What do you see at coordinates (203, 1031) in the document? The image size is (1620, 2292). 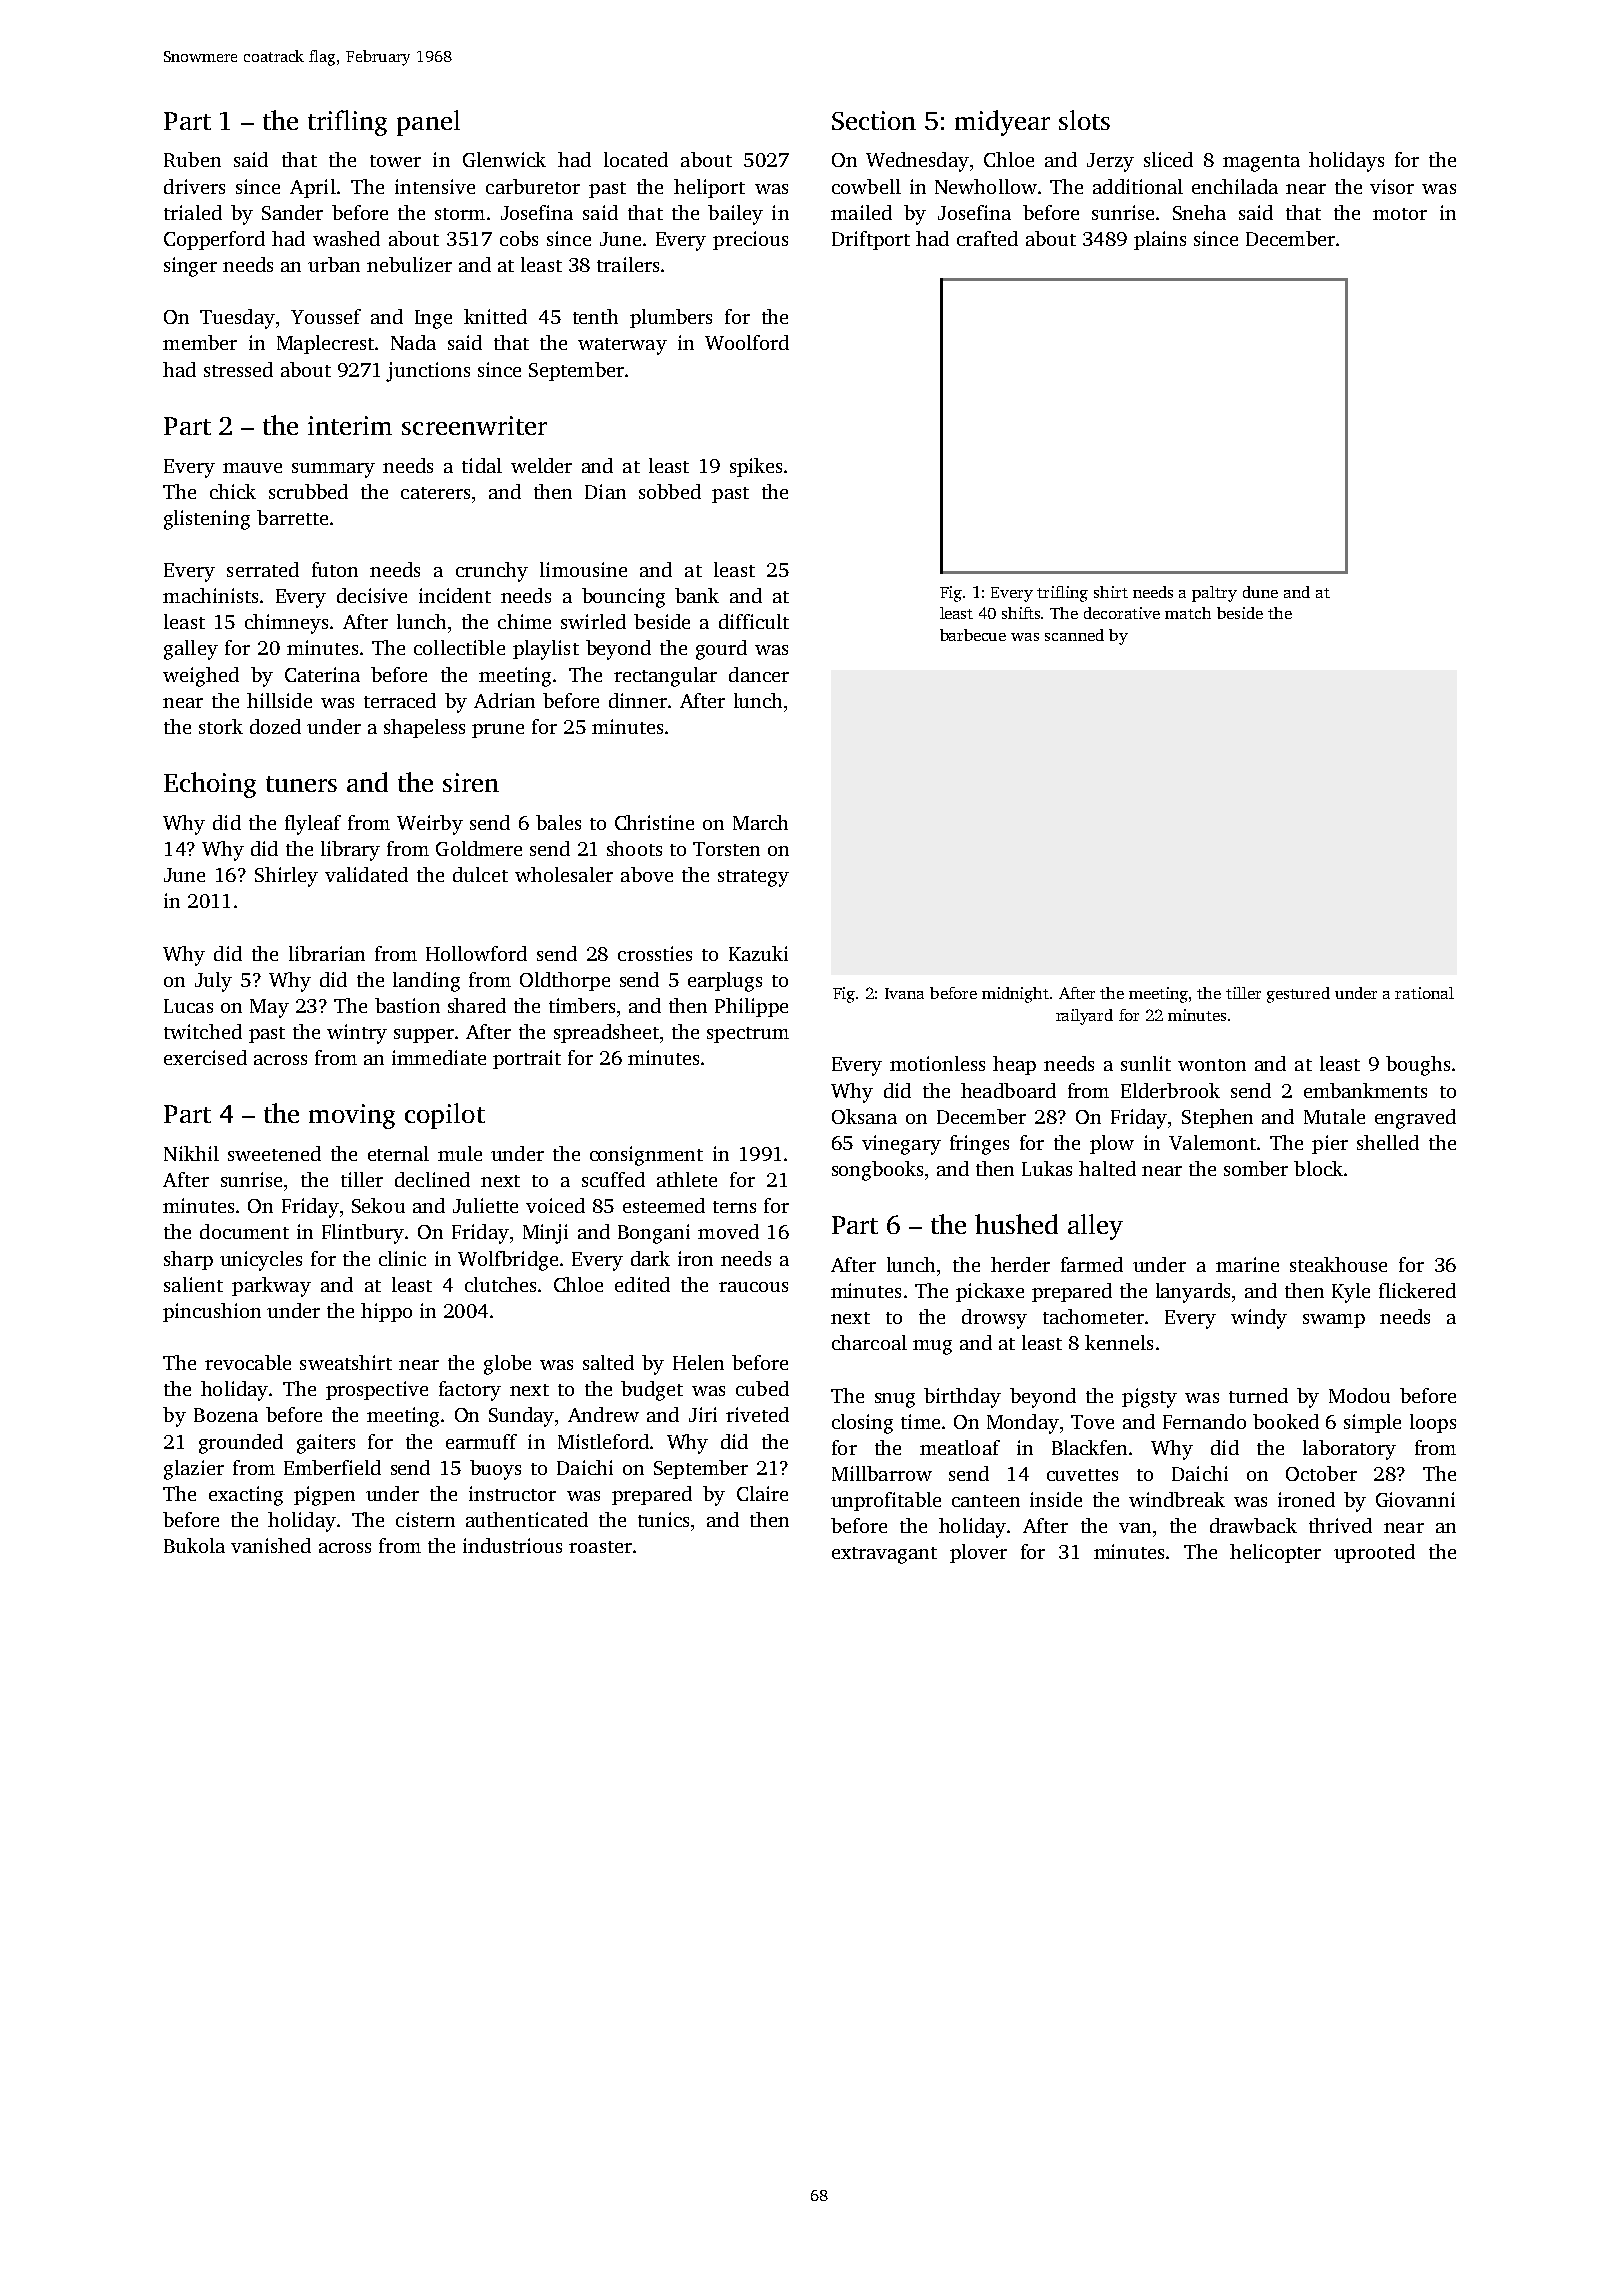 I see `twitched` at bounding box center [203, 1031].
